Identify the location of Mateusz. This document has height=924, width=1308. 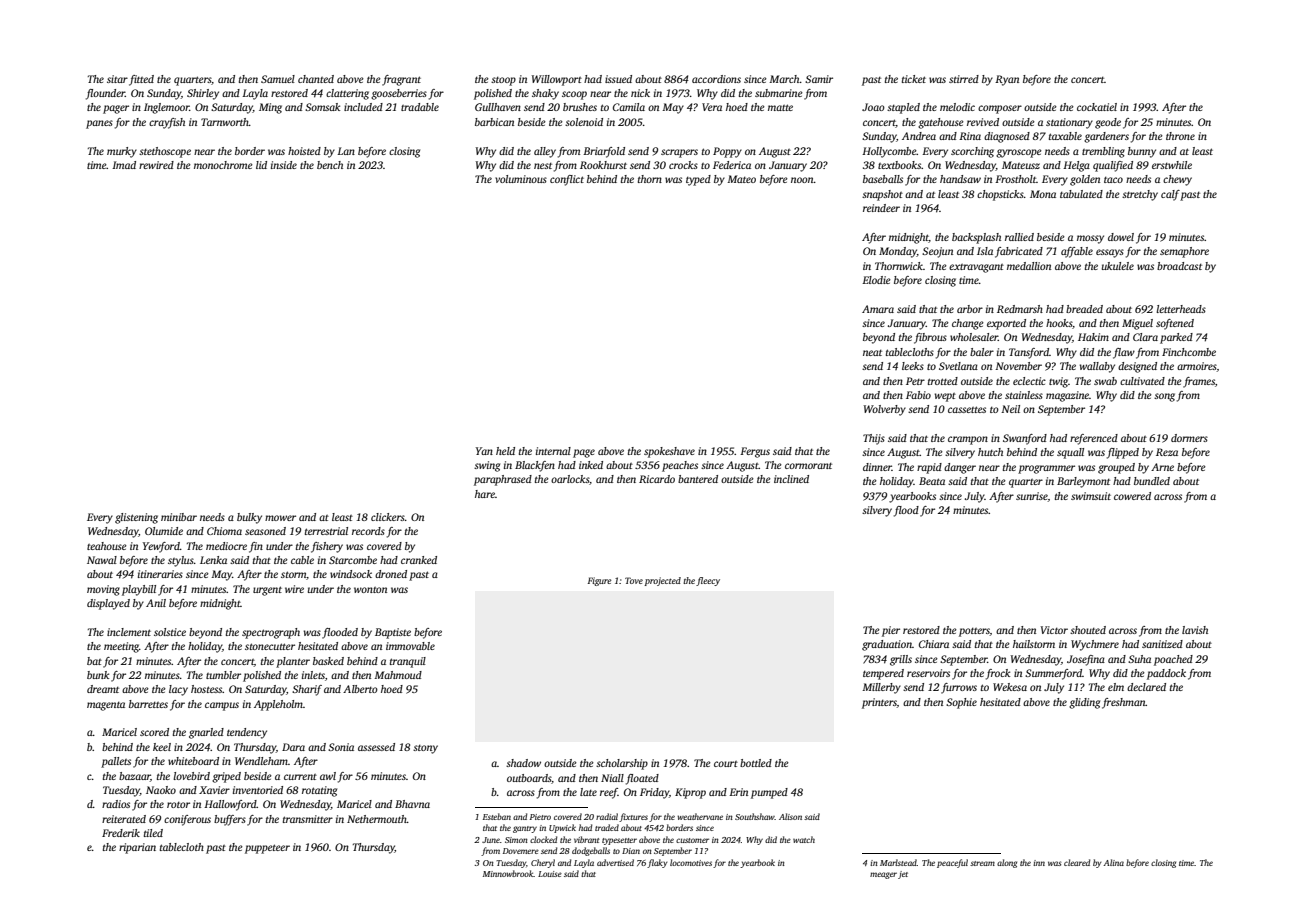
(1021, 165).
